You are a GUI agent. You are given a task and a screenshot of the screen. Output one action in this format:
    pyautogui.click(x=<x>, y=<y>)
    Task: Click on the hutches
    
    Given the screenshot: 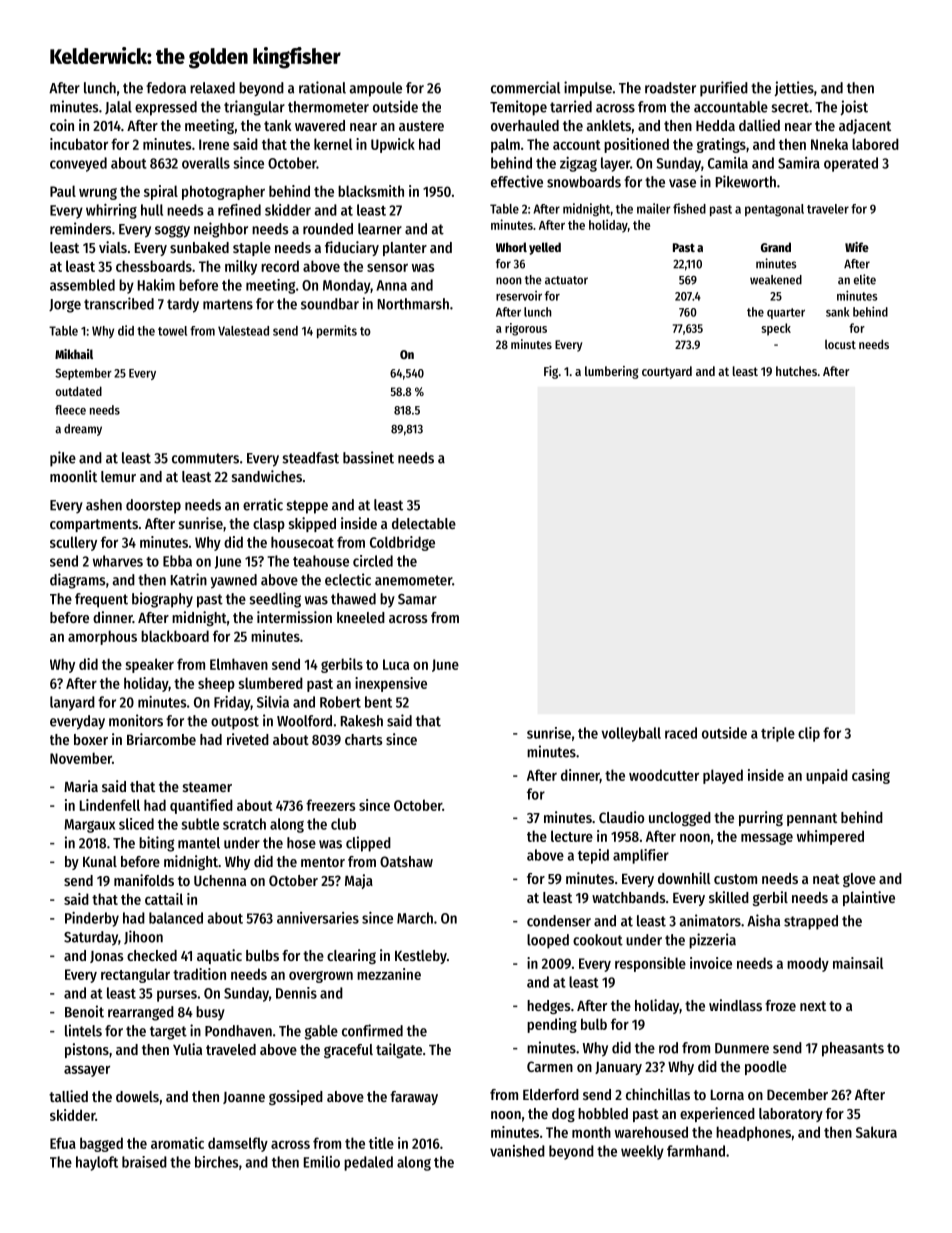 What is the action you would take?
    pyautogui.click(x=796, y=371)
